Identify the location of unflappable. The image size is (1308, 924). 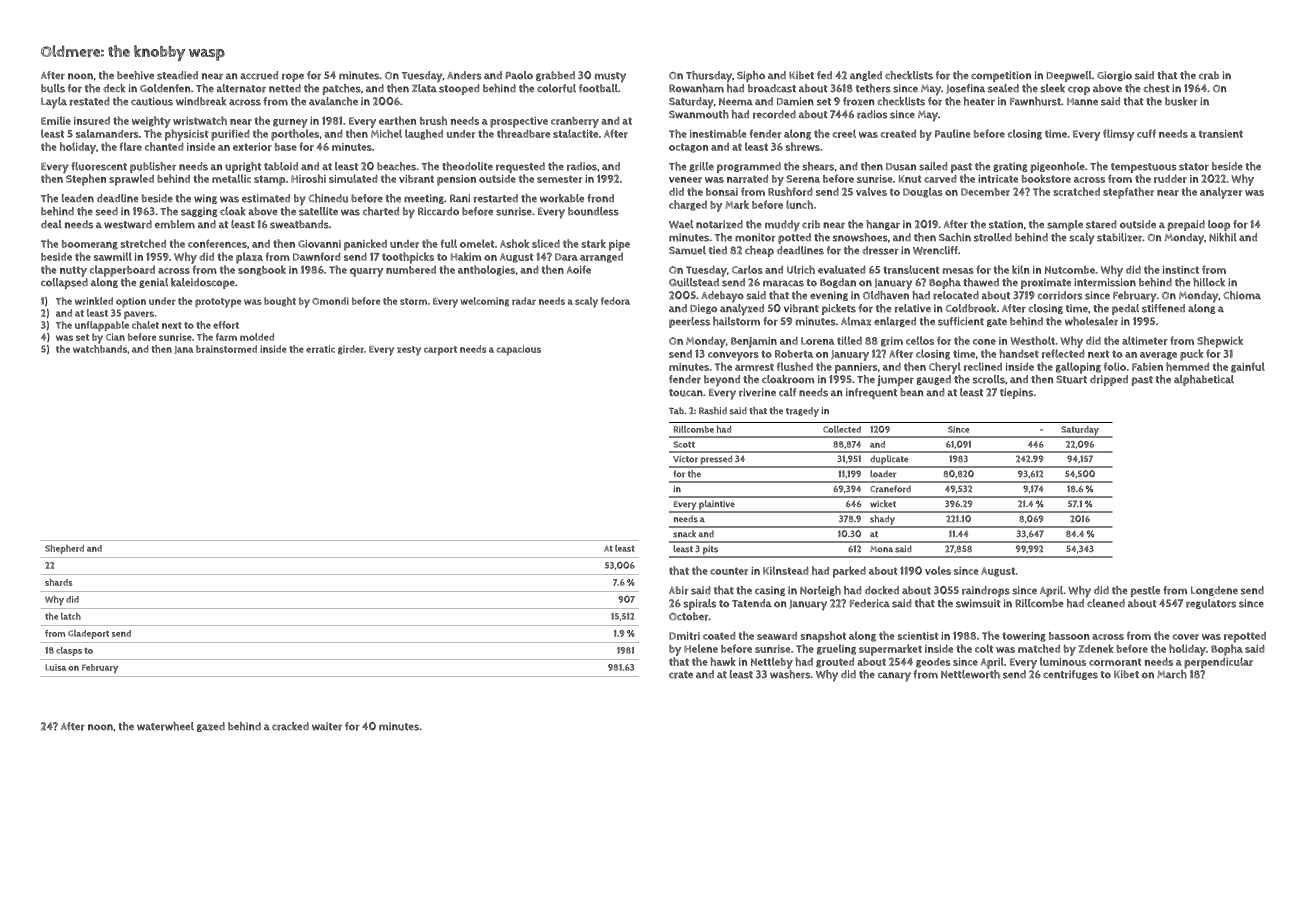
(102, 326).
